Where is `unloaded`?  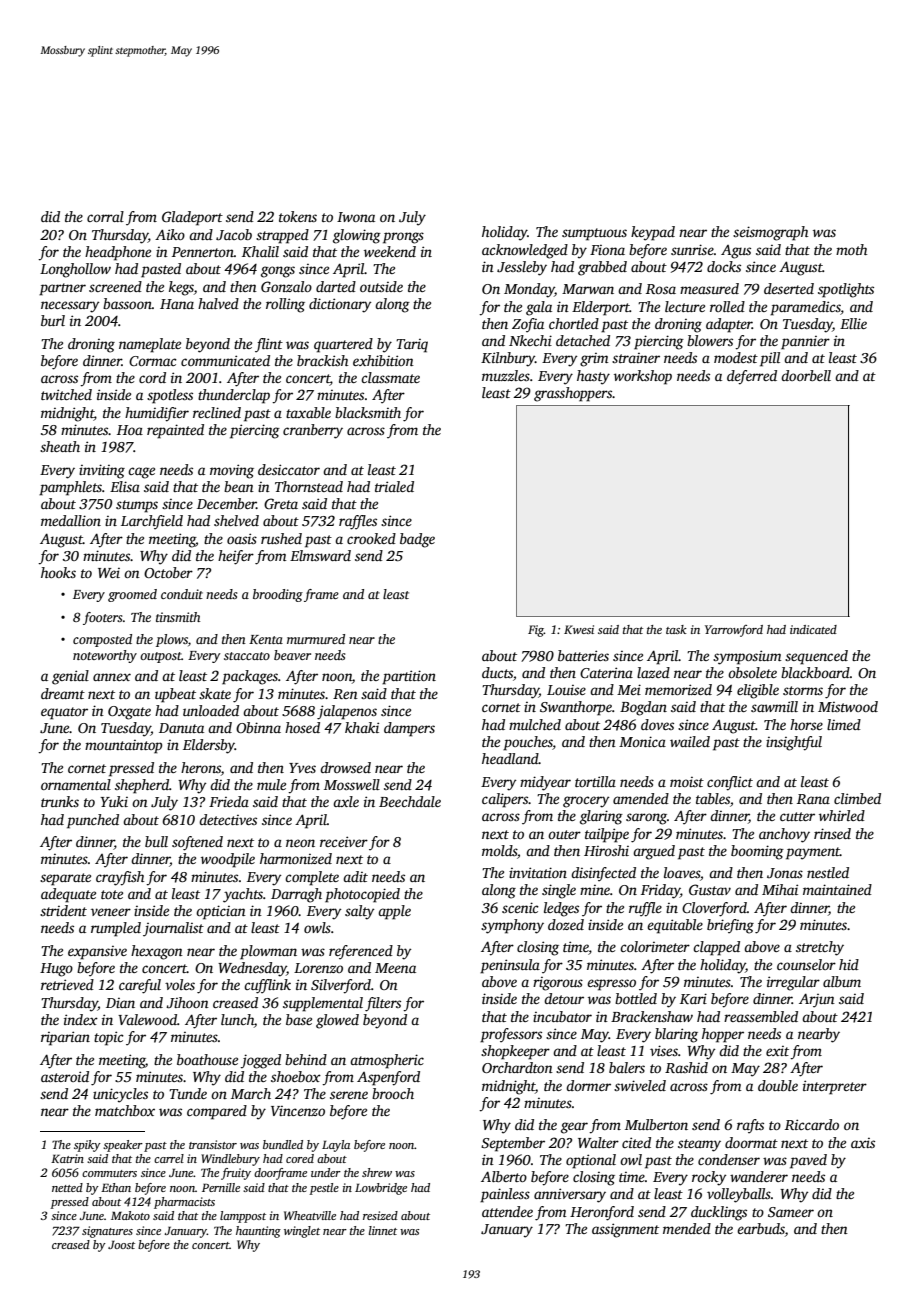 unloaded is located at coordinates (211, 710).
